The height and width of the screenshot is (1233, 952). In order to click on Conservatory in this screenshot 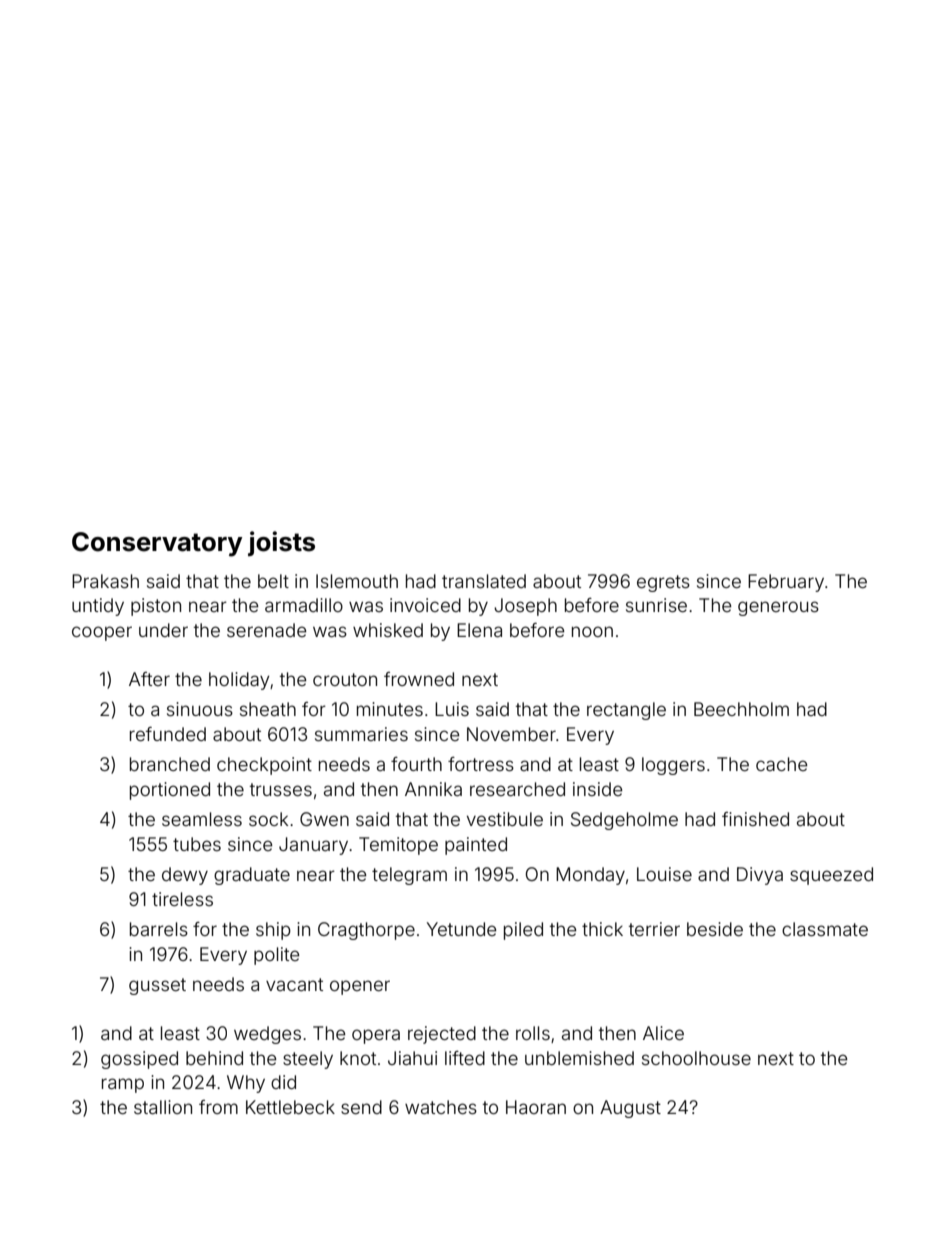, I will do `click(157, 544)`.
